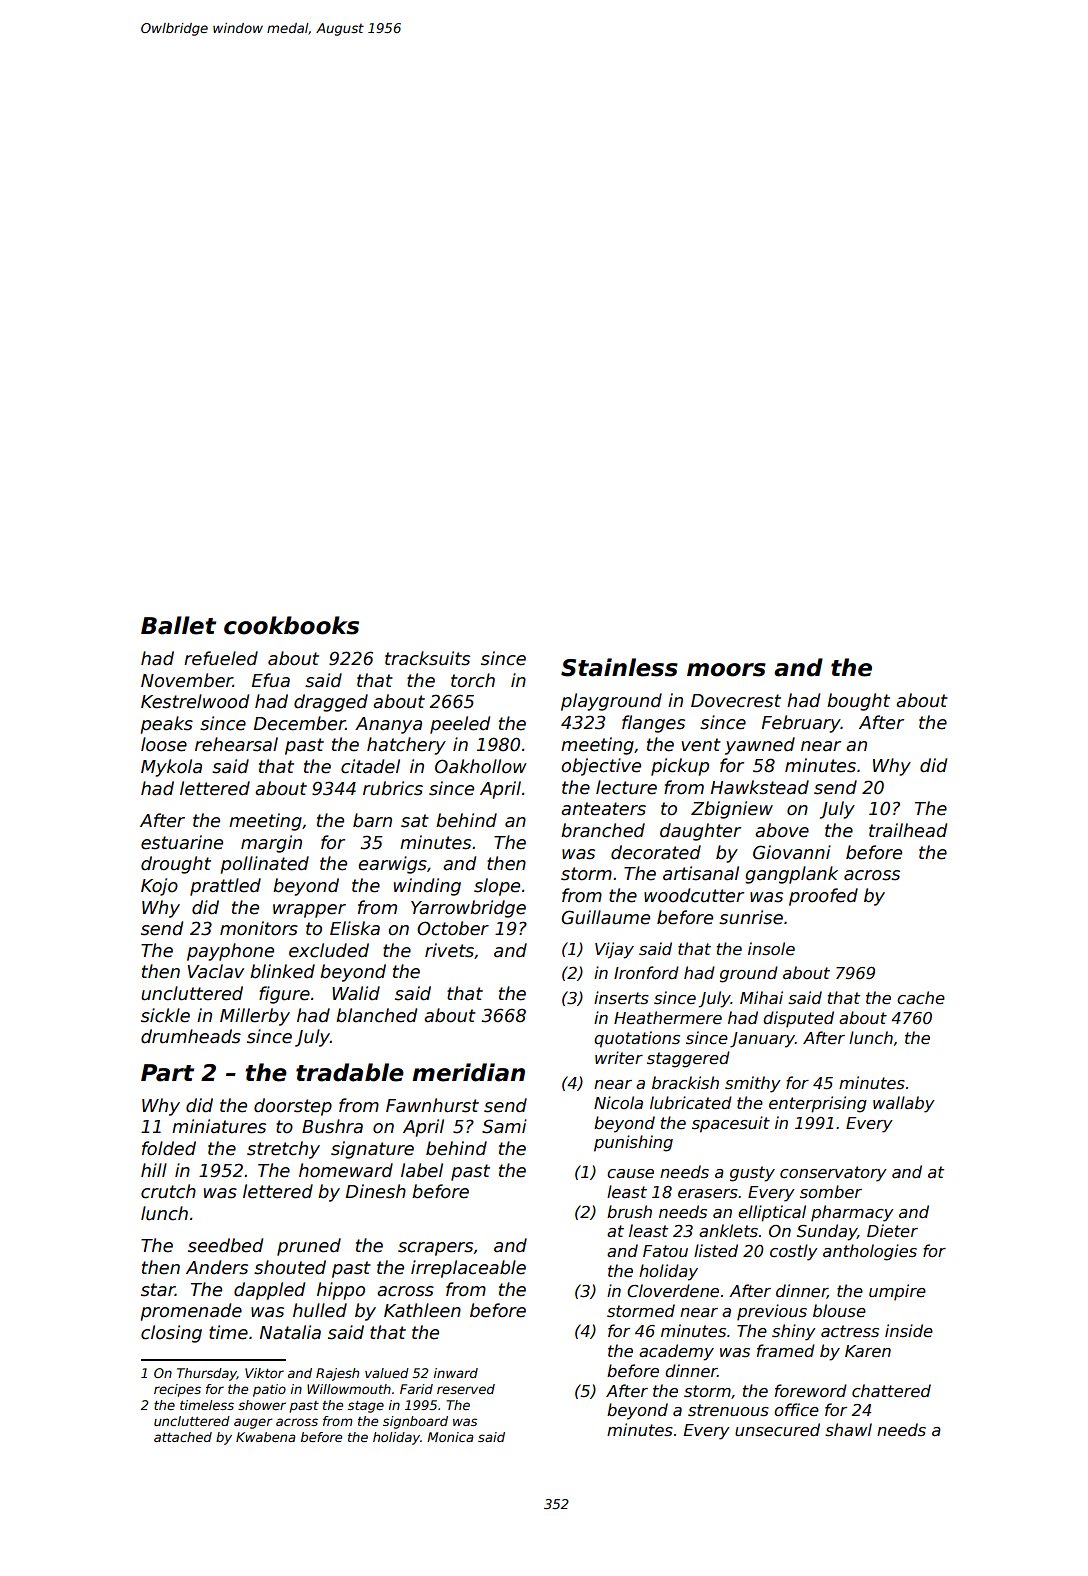  I want to click on attached, so click(183, 1437).
